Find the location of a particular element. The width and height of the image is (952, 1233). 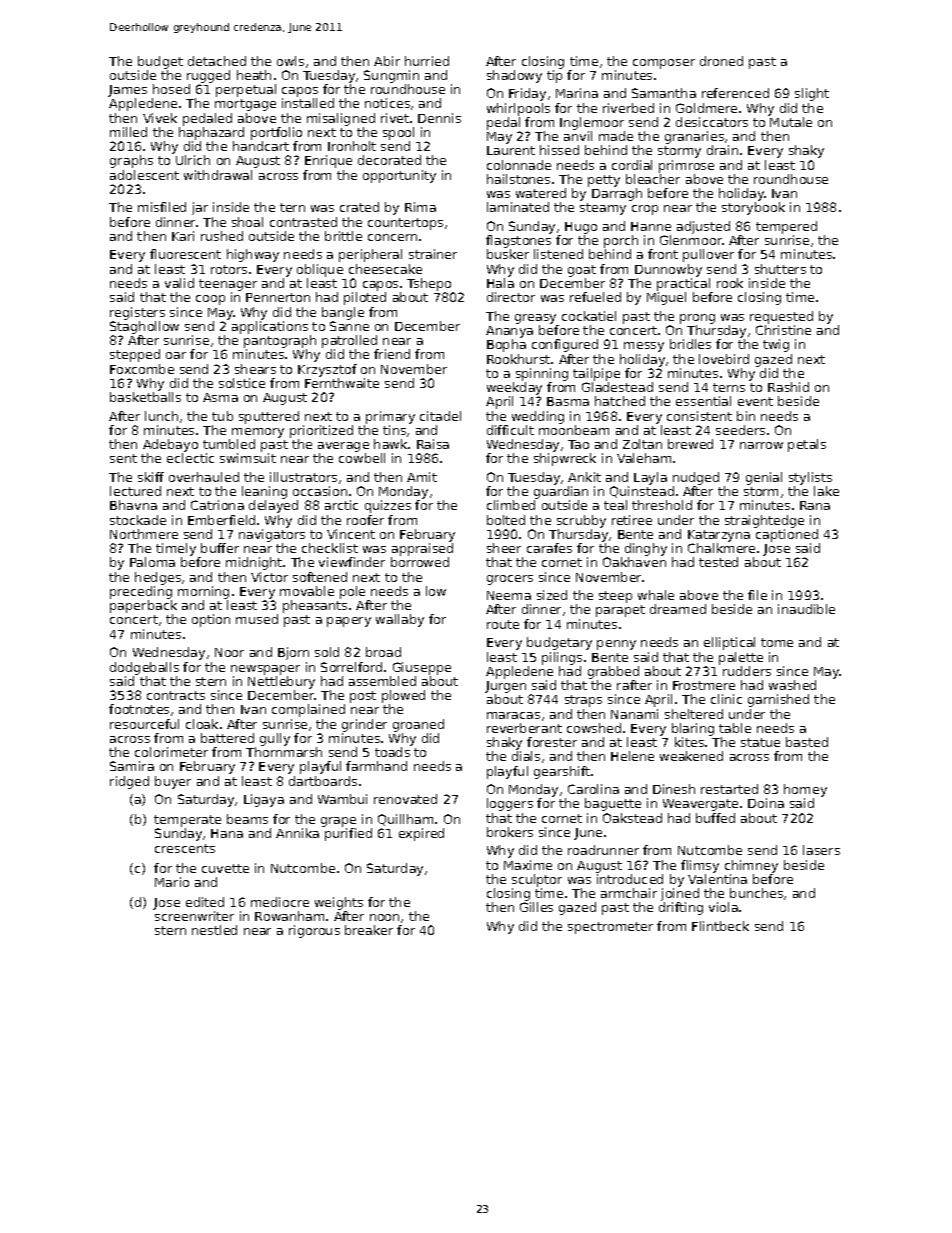

composer is located at coordinates (664, 64).
